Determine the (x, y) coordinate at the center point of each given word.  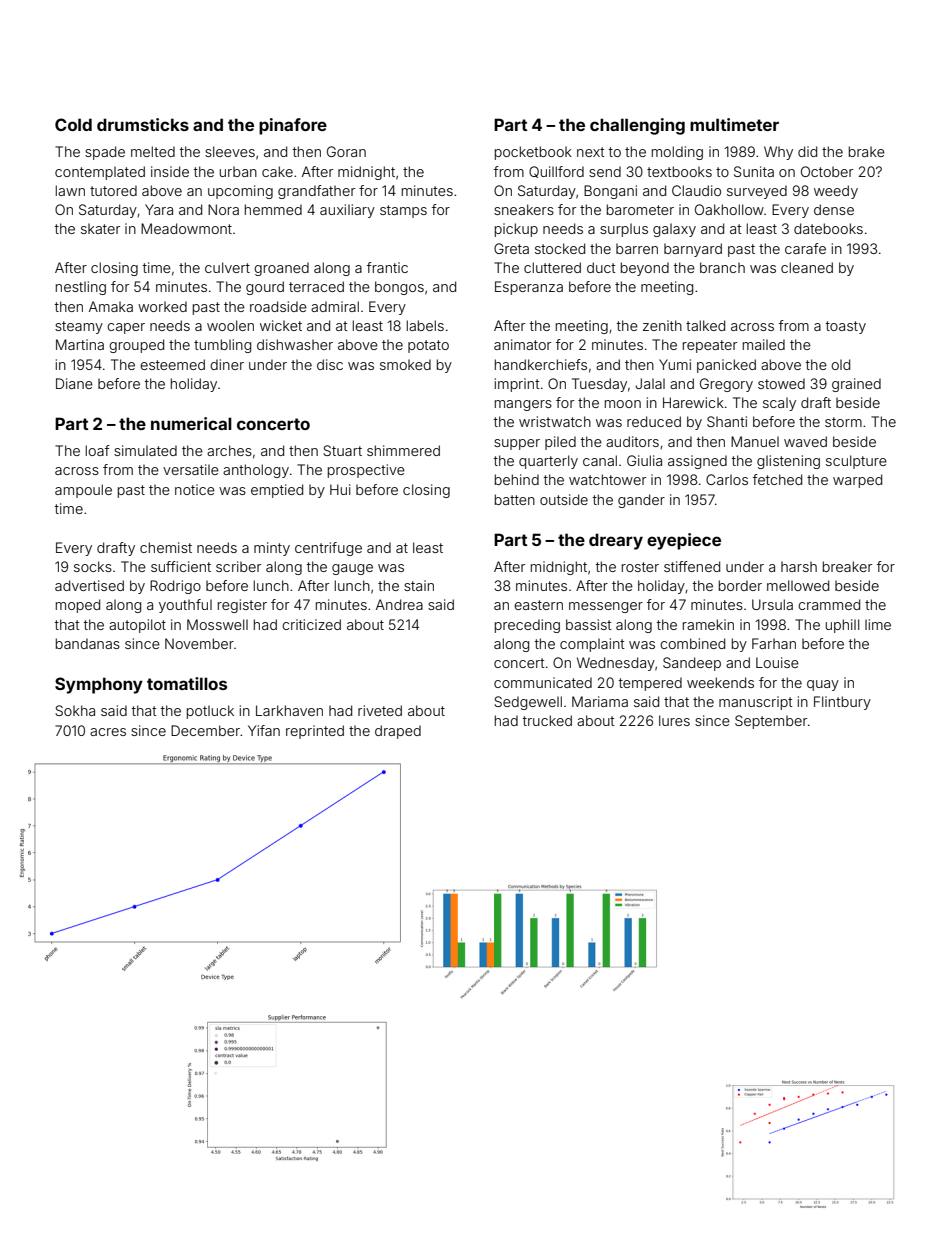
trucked (547, 720)
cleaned (807, 267)
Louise (777, 662)
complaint (592, 645)
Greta (511, 248)
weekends (720, 682)
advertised (89, 585)
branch (722, 267)
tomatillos (187, 683)
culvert (227, 267)
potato (428, 346)
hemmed (273, 209)
